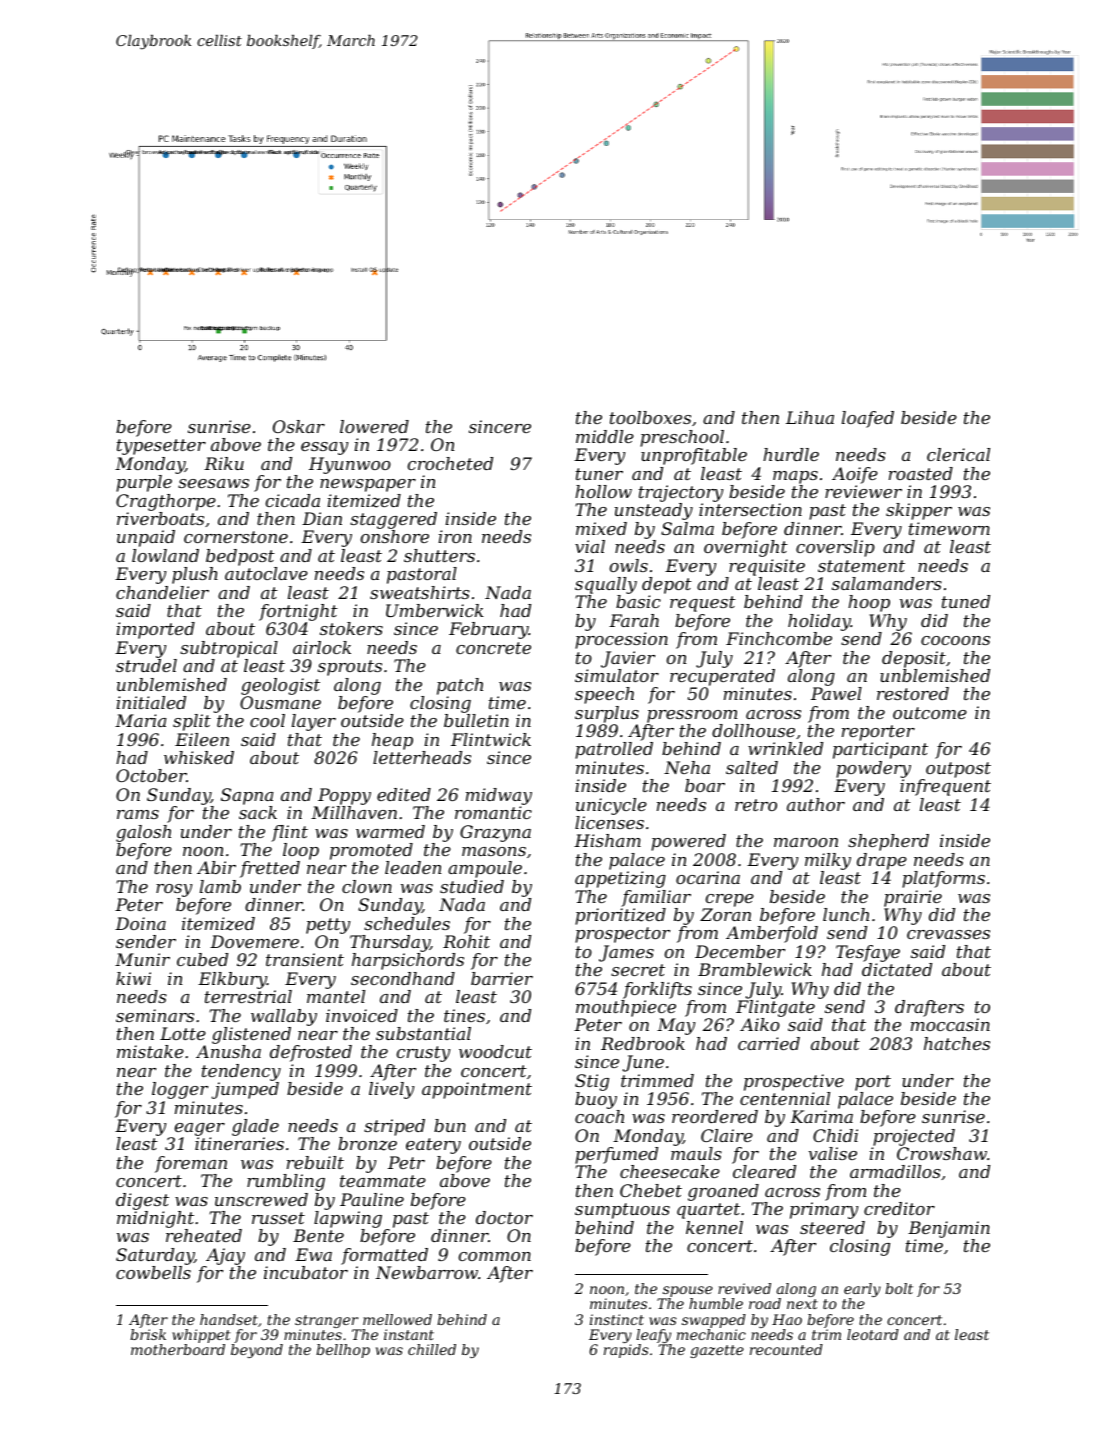  Describe the element at coordinates (257, 1351) in the document. I see `beyond` at that location.
